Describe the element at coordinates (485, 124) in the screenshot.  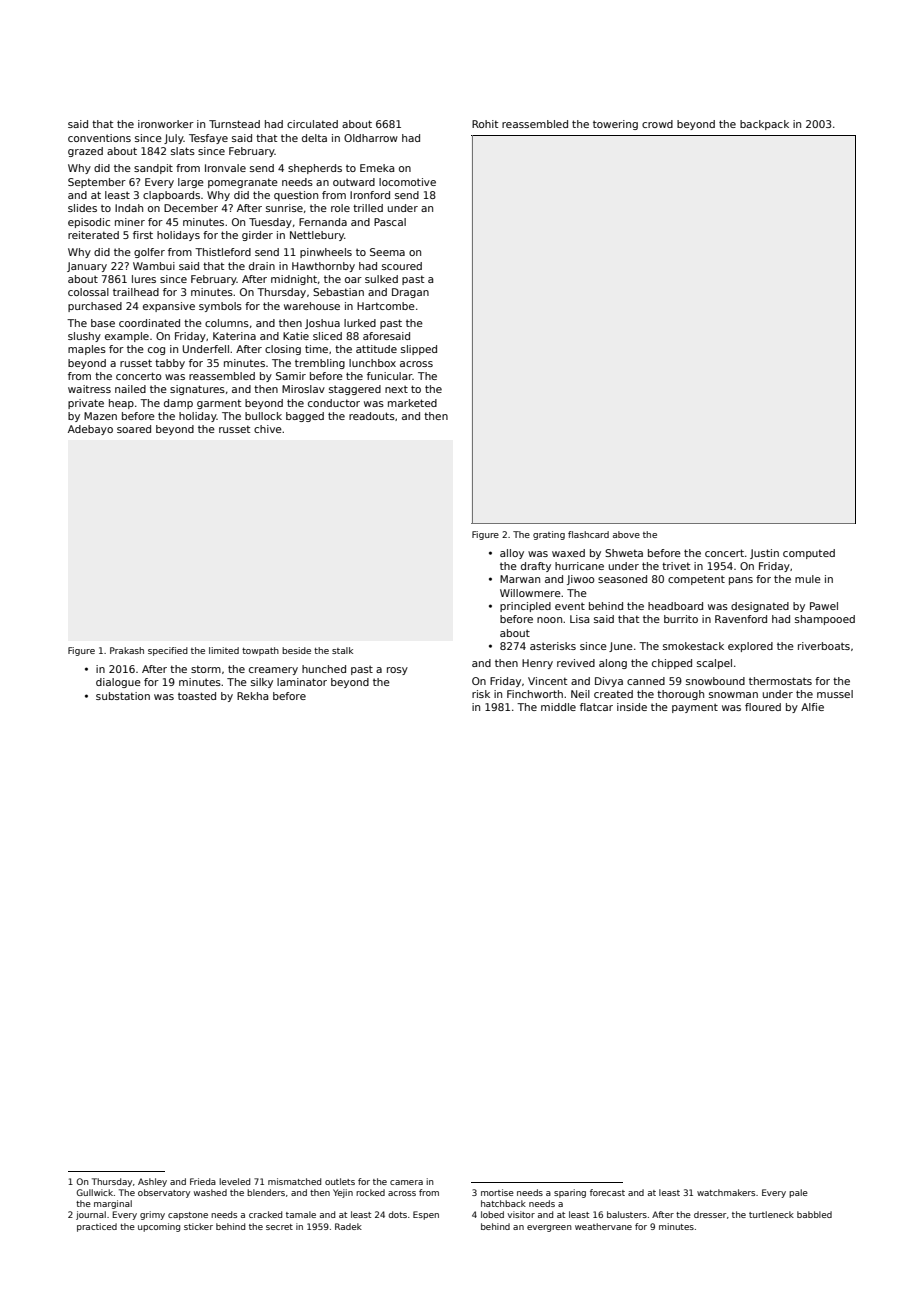
I see `Rohit` at that location.
